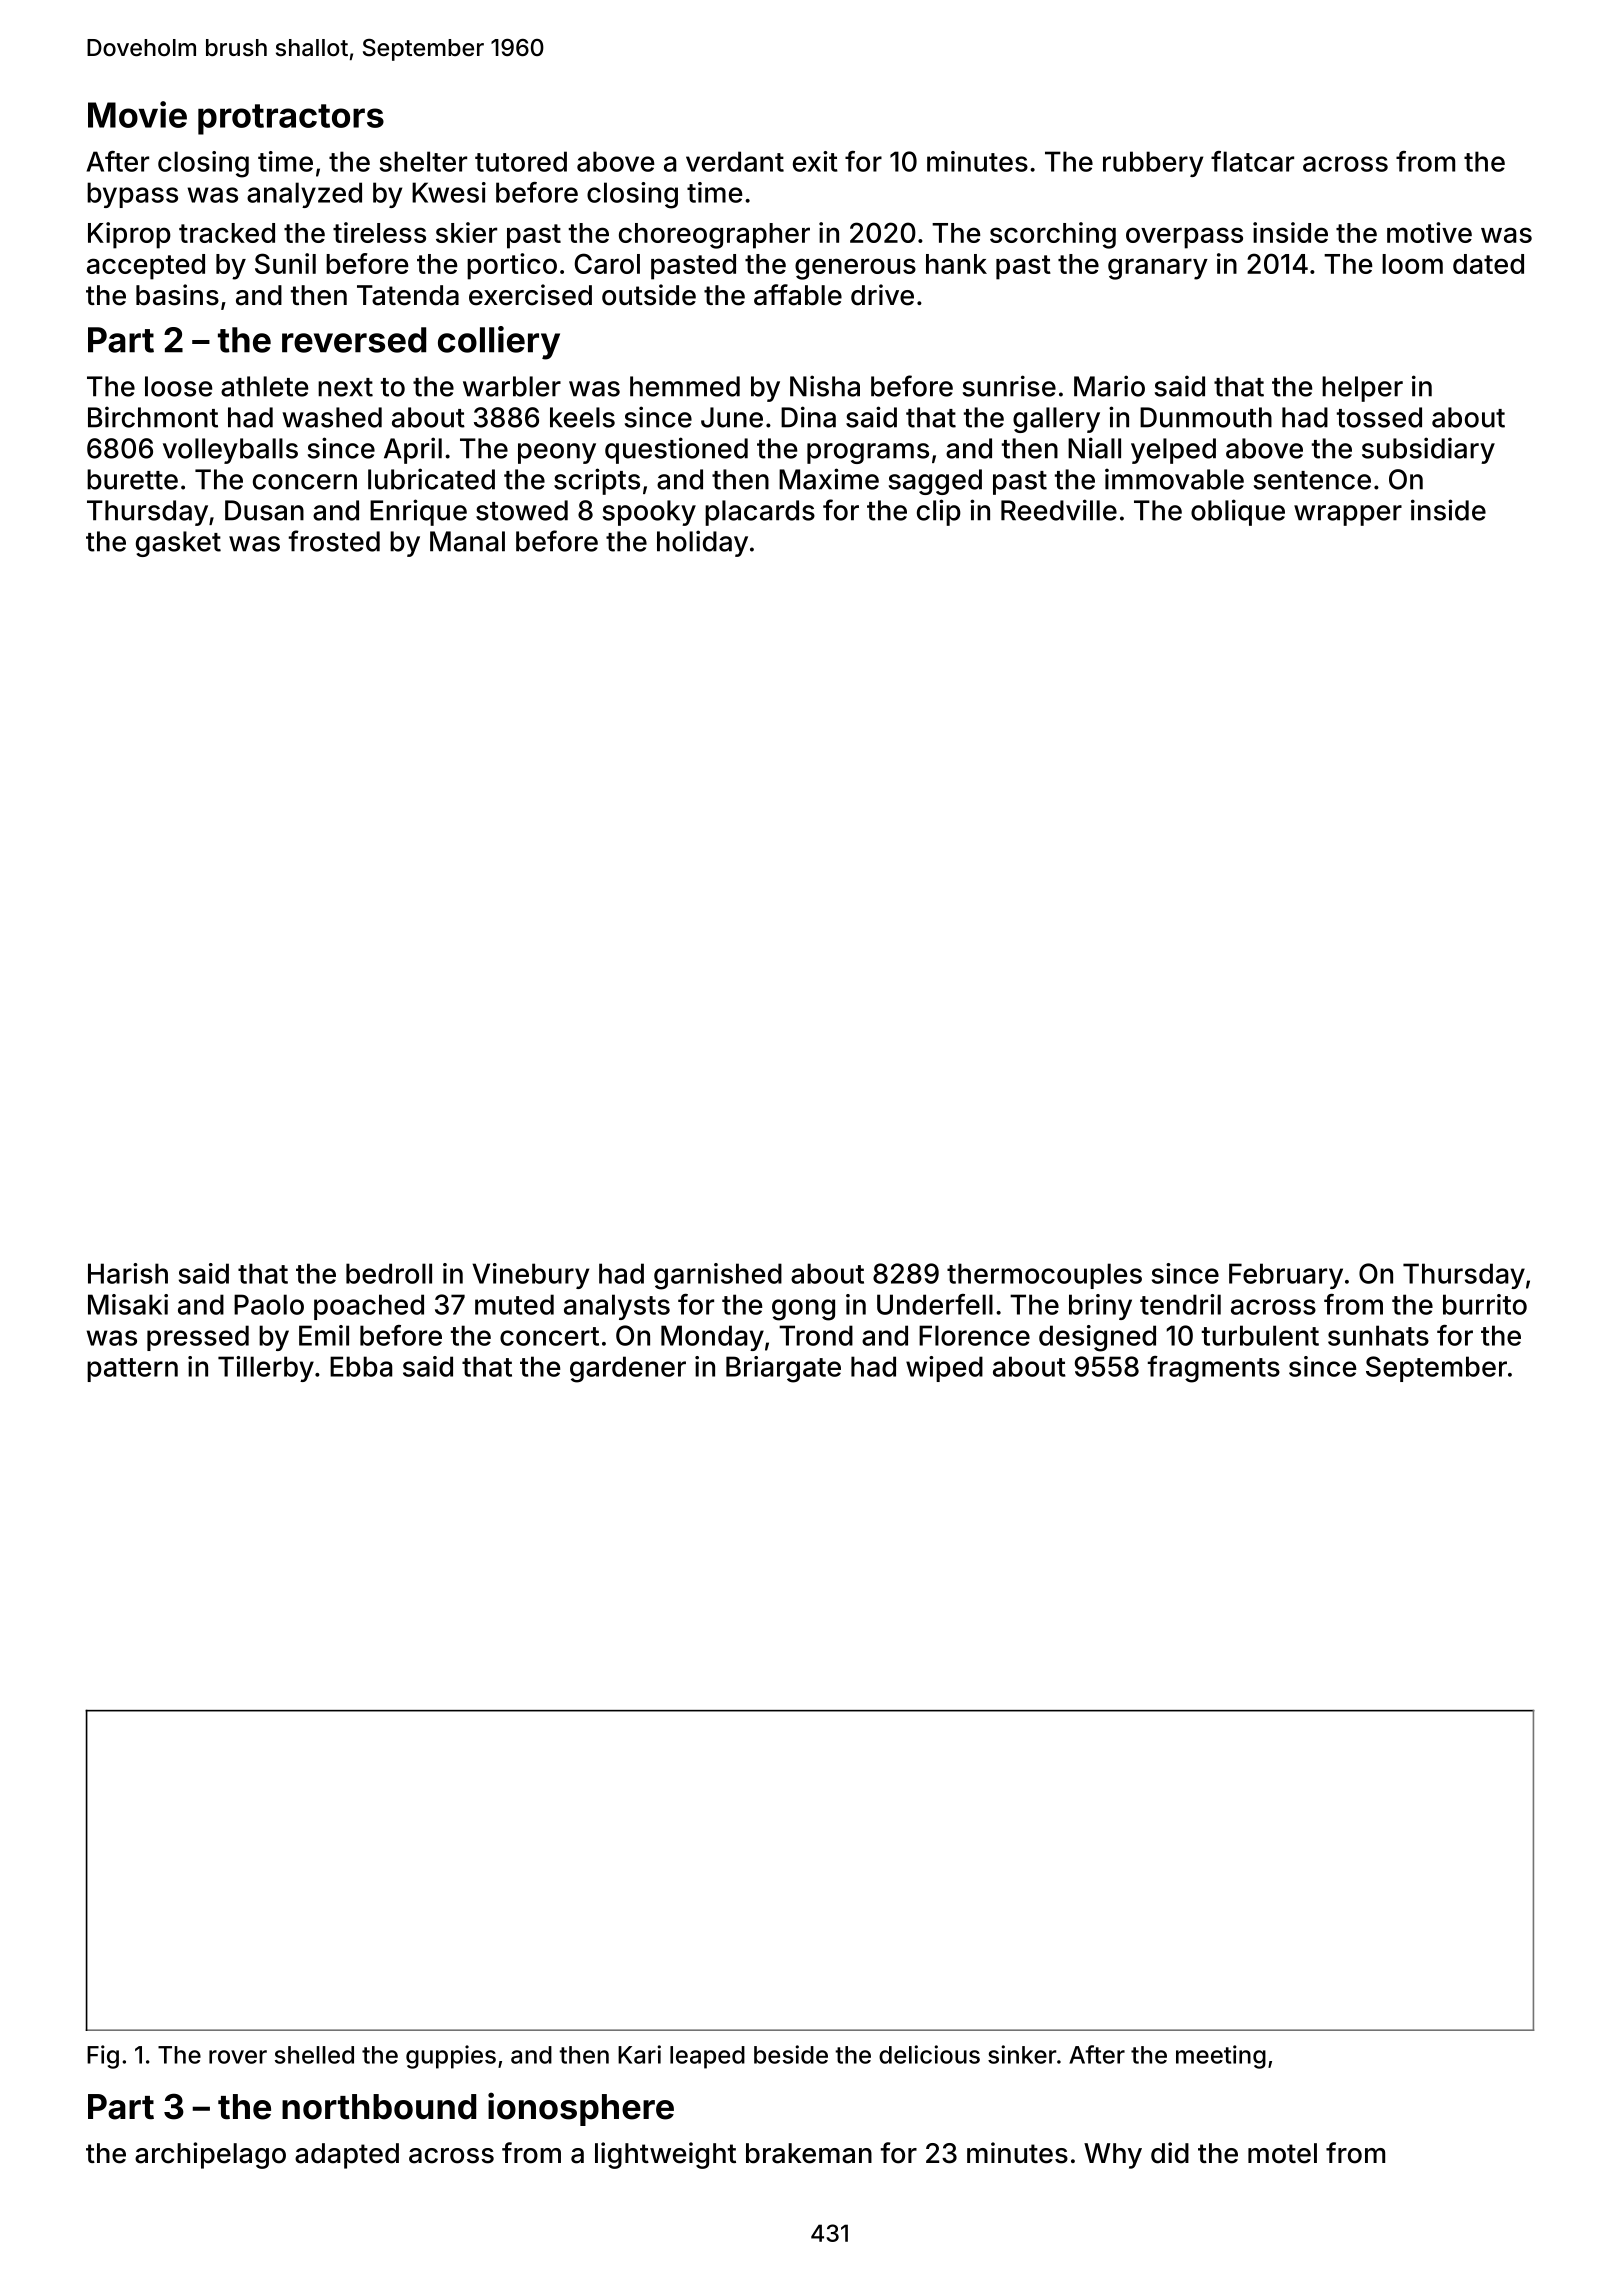 This image has height=2292, width=1620. I want to click on hank, so click(956, 264).
